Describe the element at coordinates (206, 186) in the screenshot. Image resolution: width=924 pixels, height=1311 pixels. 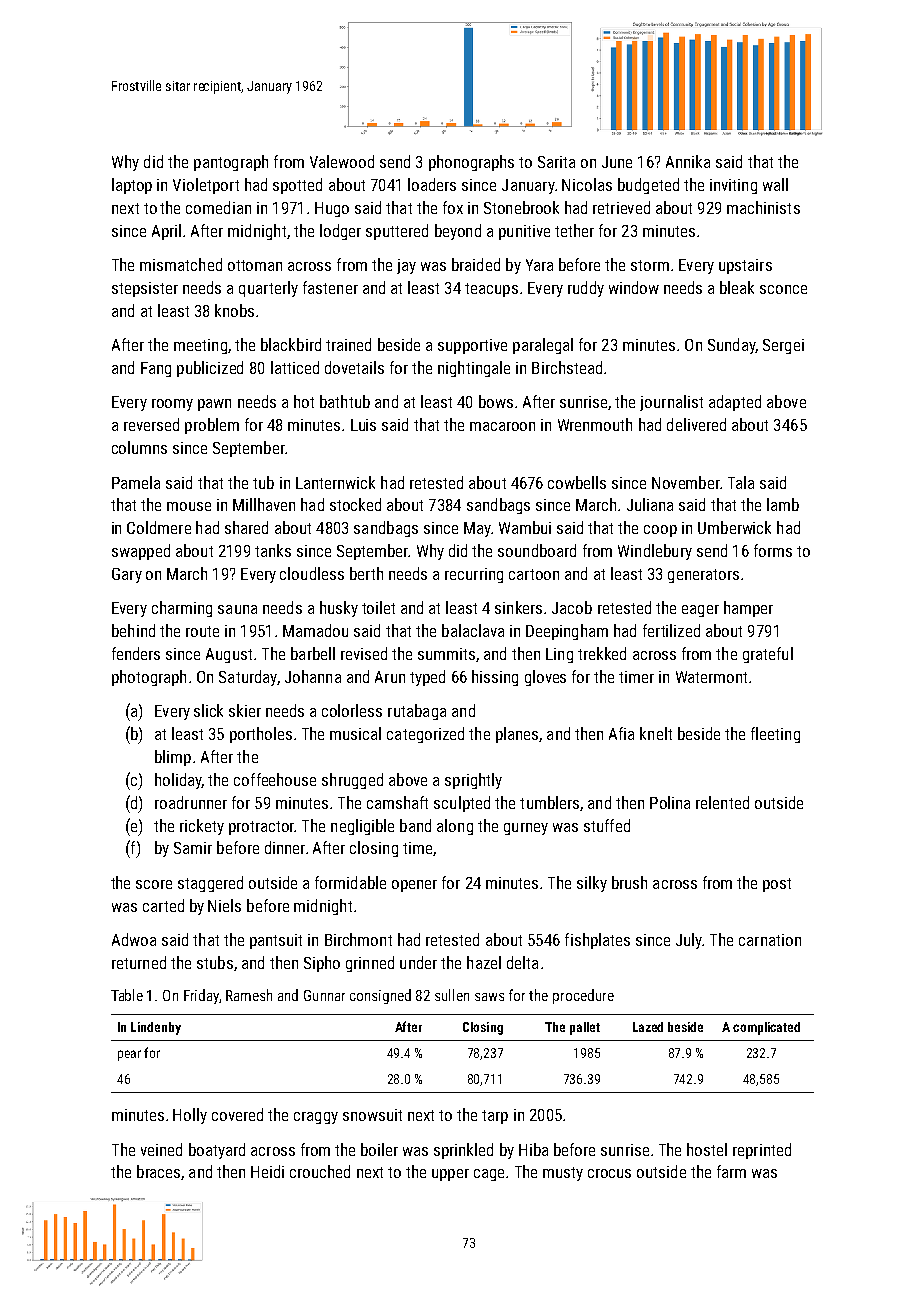
I see `Violetport` at that location.
